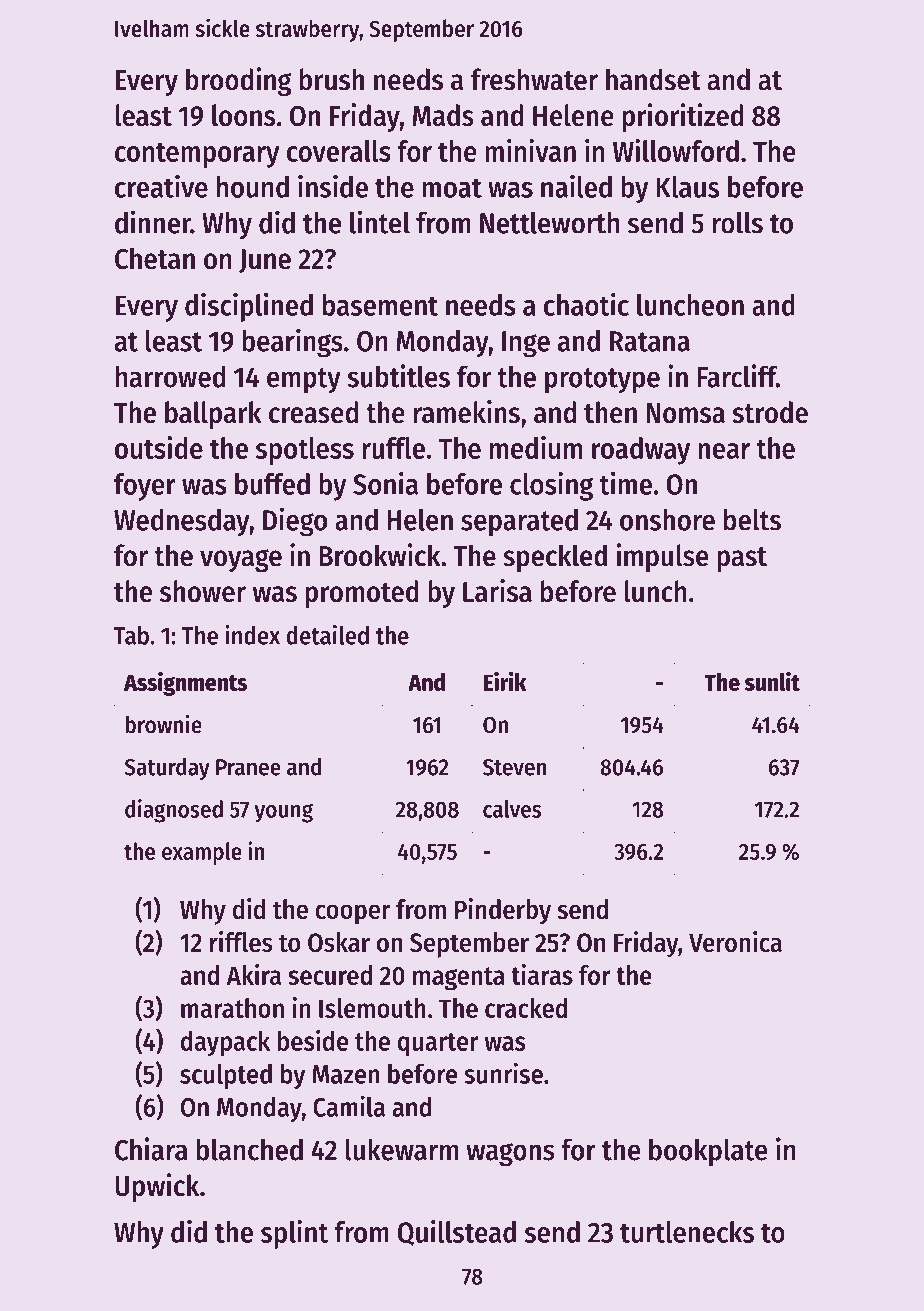  Describe the element at coordinates (742, 559) in the screenshot. I see `past` at that location.
